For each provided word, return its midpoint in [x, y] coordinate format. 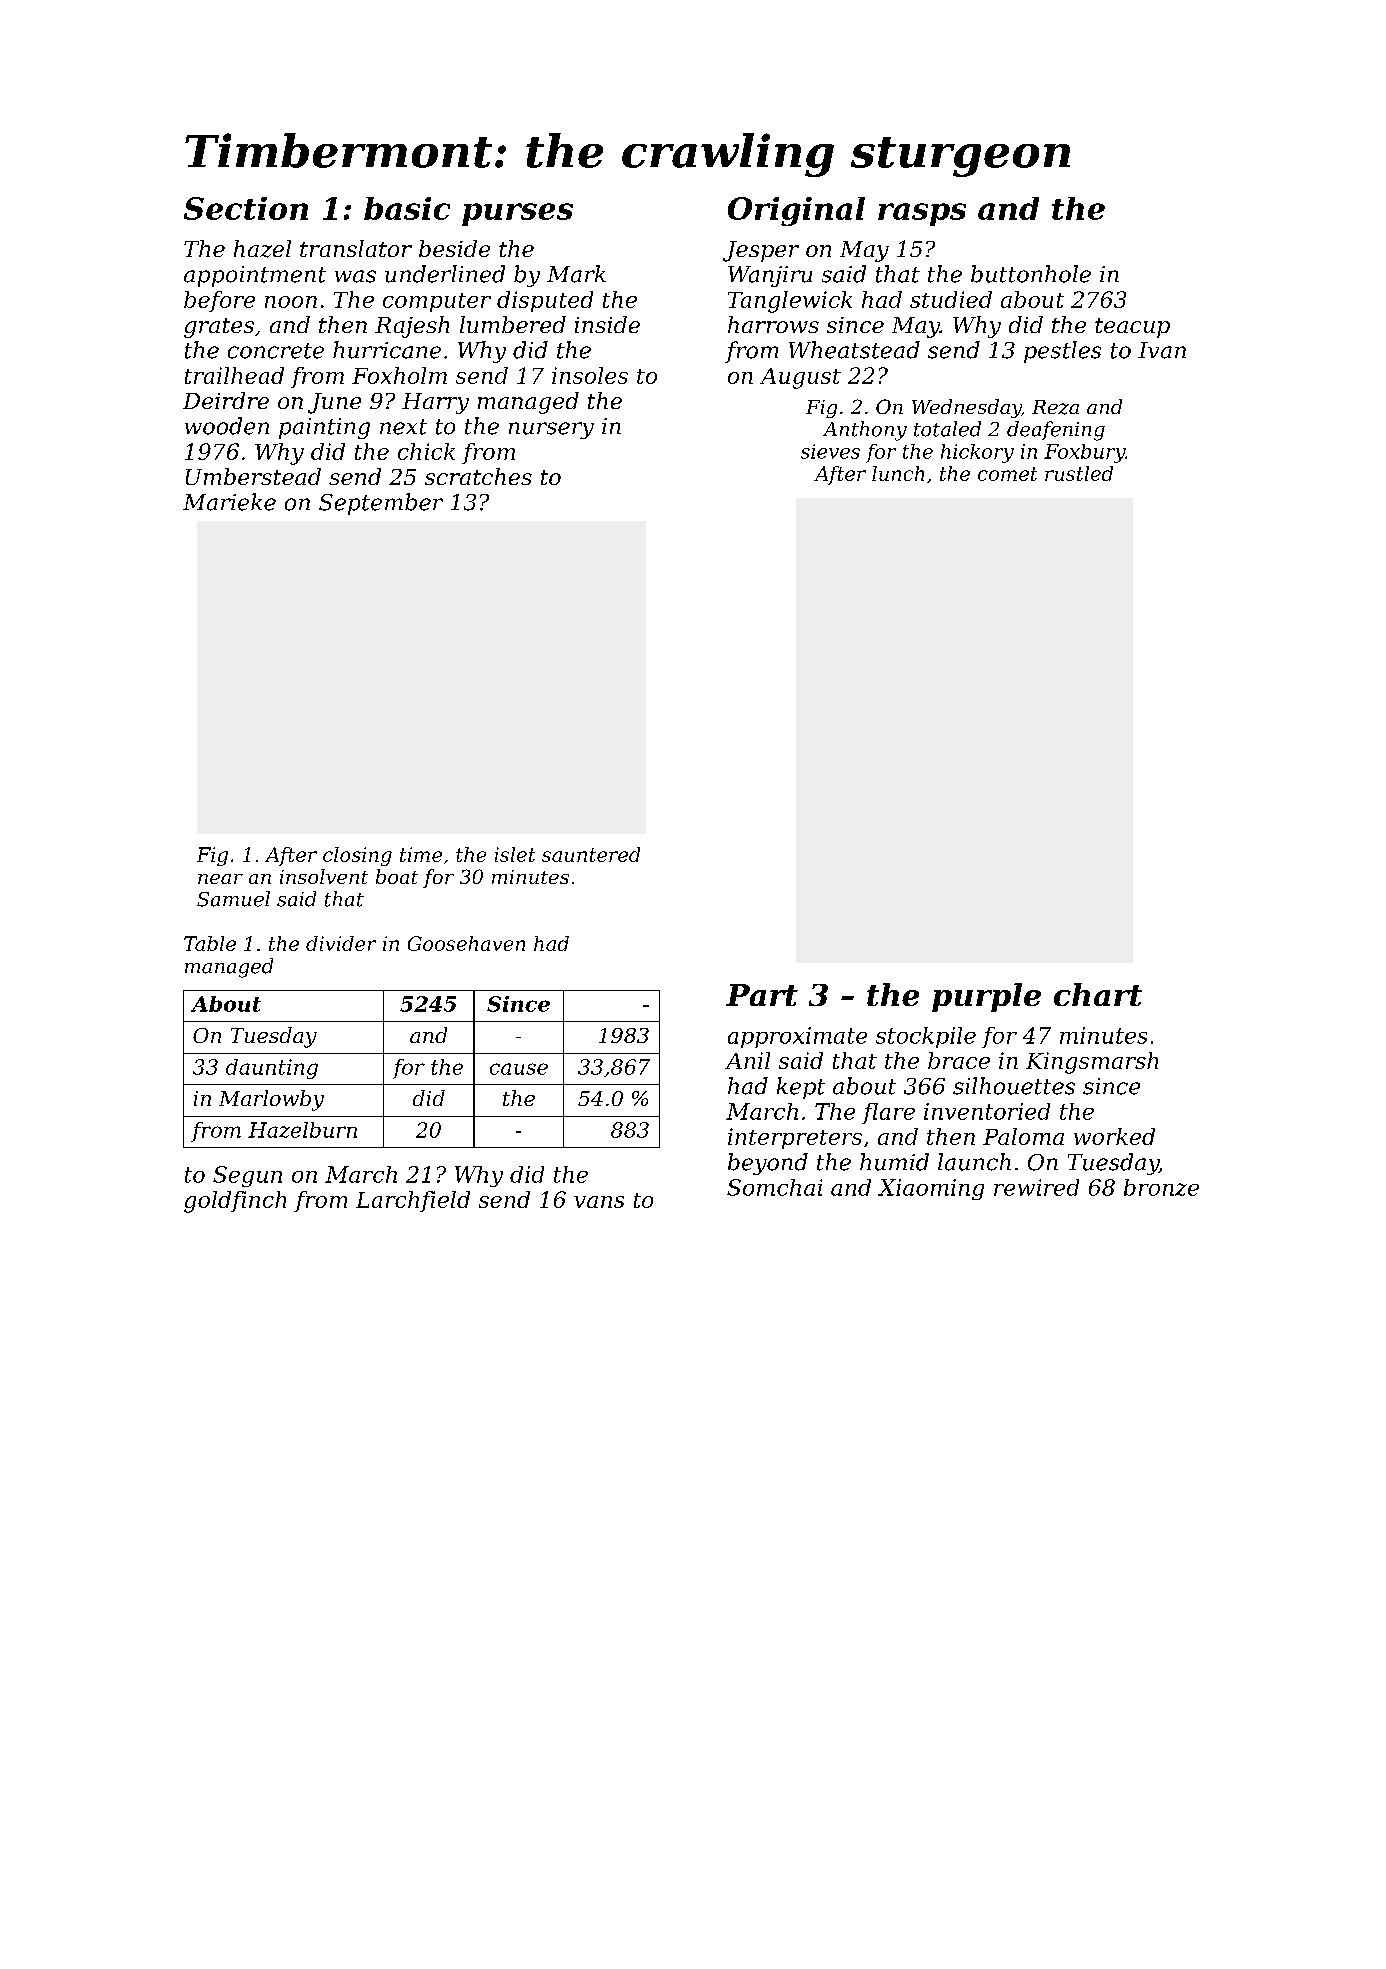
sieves [830, 451]
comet [1007, 474]
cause [519, 1069]
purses [517, 214]
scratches [478, 476]
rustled [1079, 473]
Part [762, 995]
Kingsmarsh [1092, 1063]
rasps [922, 214]
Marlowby [271, 1100]
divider [341, 943]
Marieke [229, 502]
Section [246, 208]
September [381, 504]
